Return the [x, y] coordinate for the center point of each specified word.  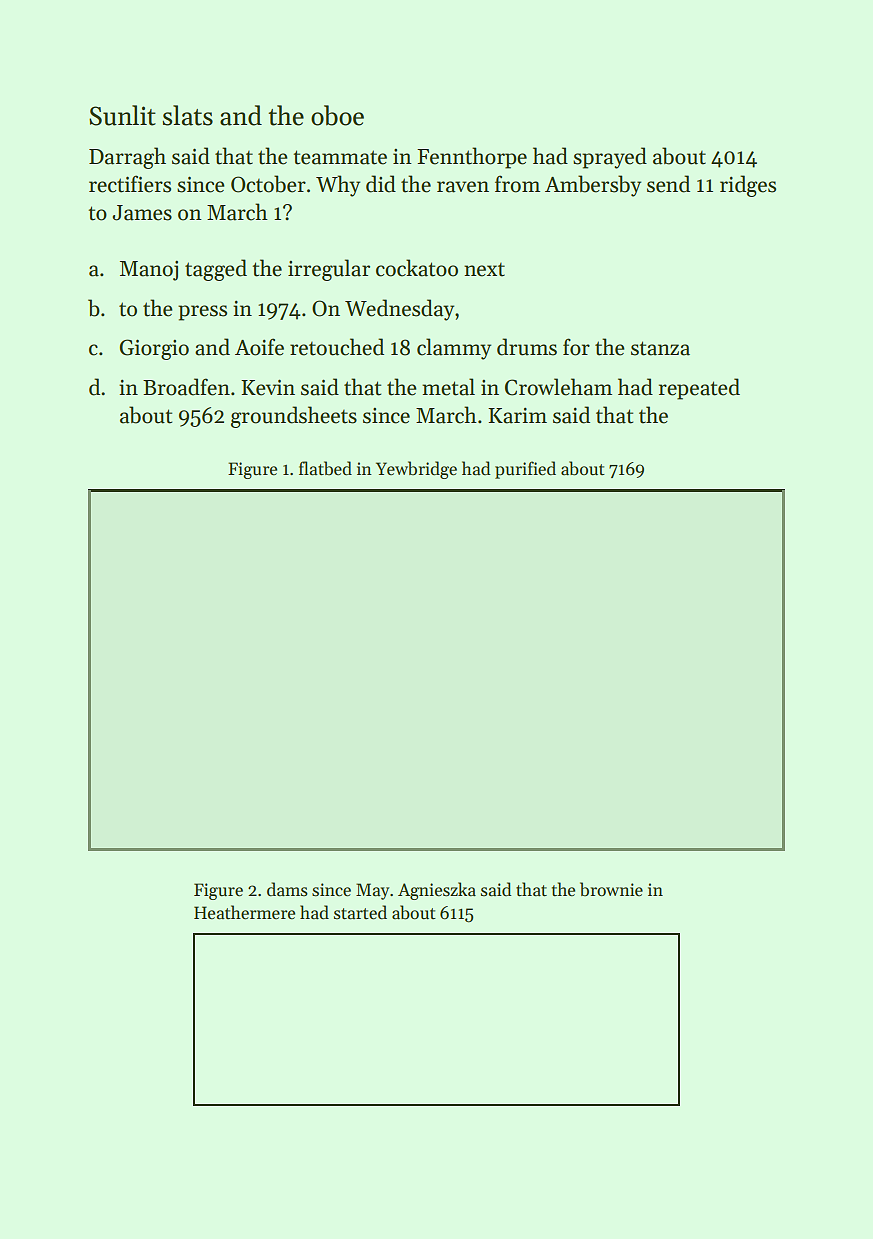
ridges [748, 186]
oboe [337, 115]
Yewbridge [416, 470]
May [372, 891]
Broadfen [186, 387]
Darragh [127, 158]
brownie [611, 889]
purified [525, 470]
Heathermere [244, 912]
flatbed [325, 468]
